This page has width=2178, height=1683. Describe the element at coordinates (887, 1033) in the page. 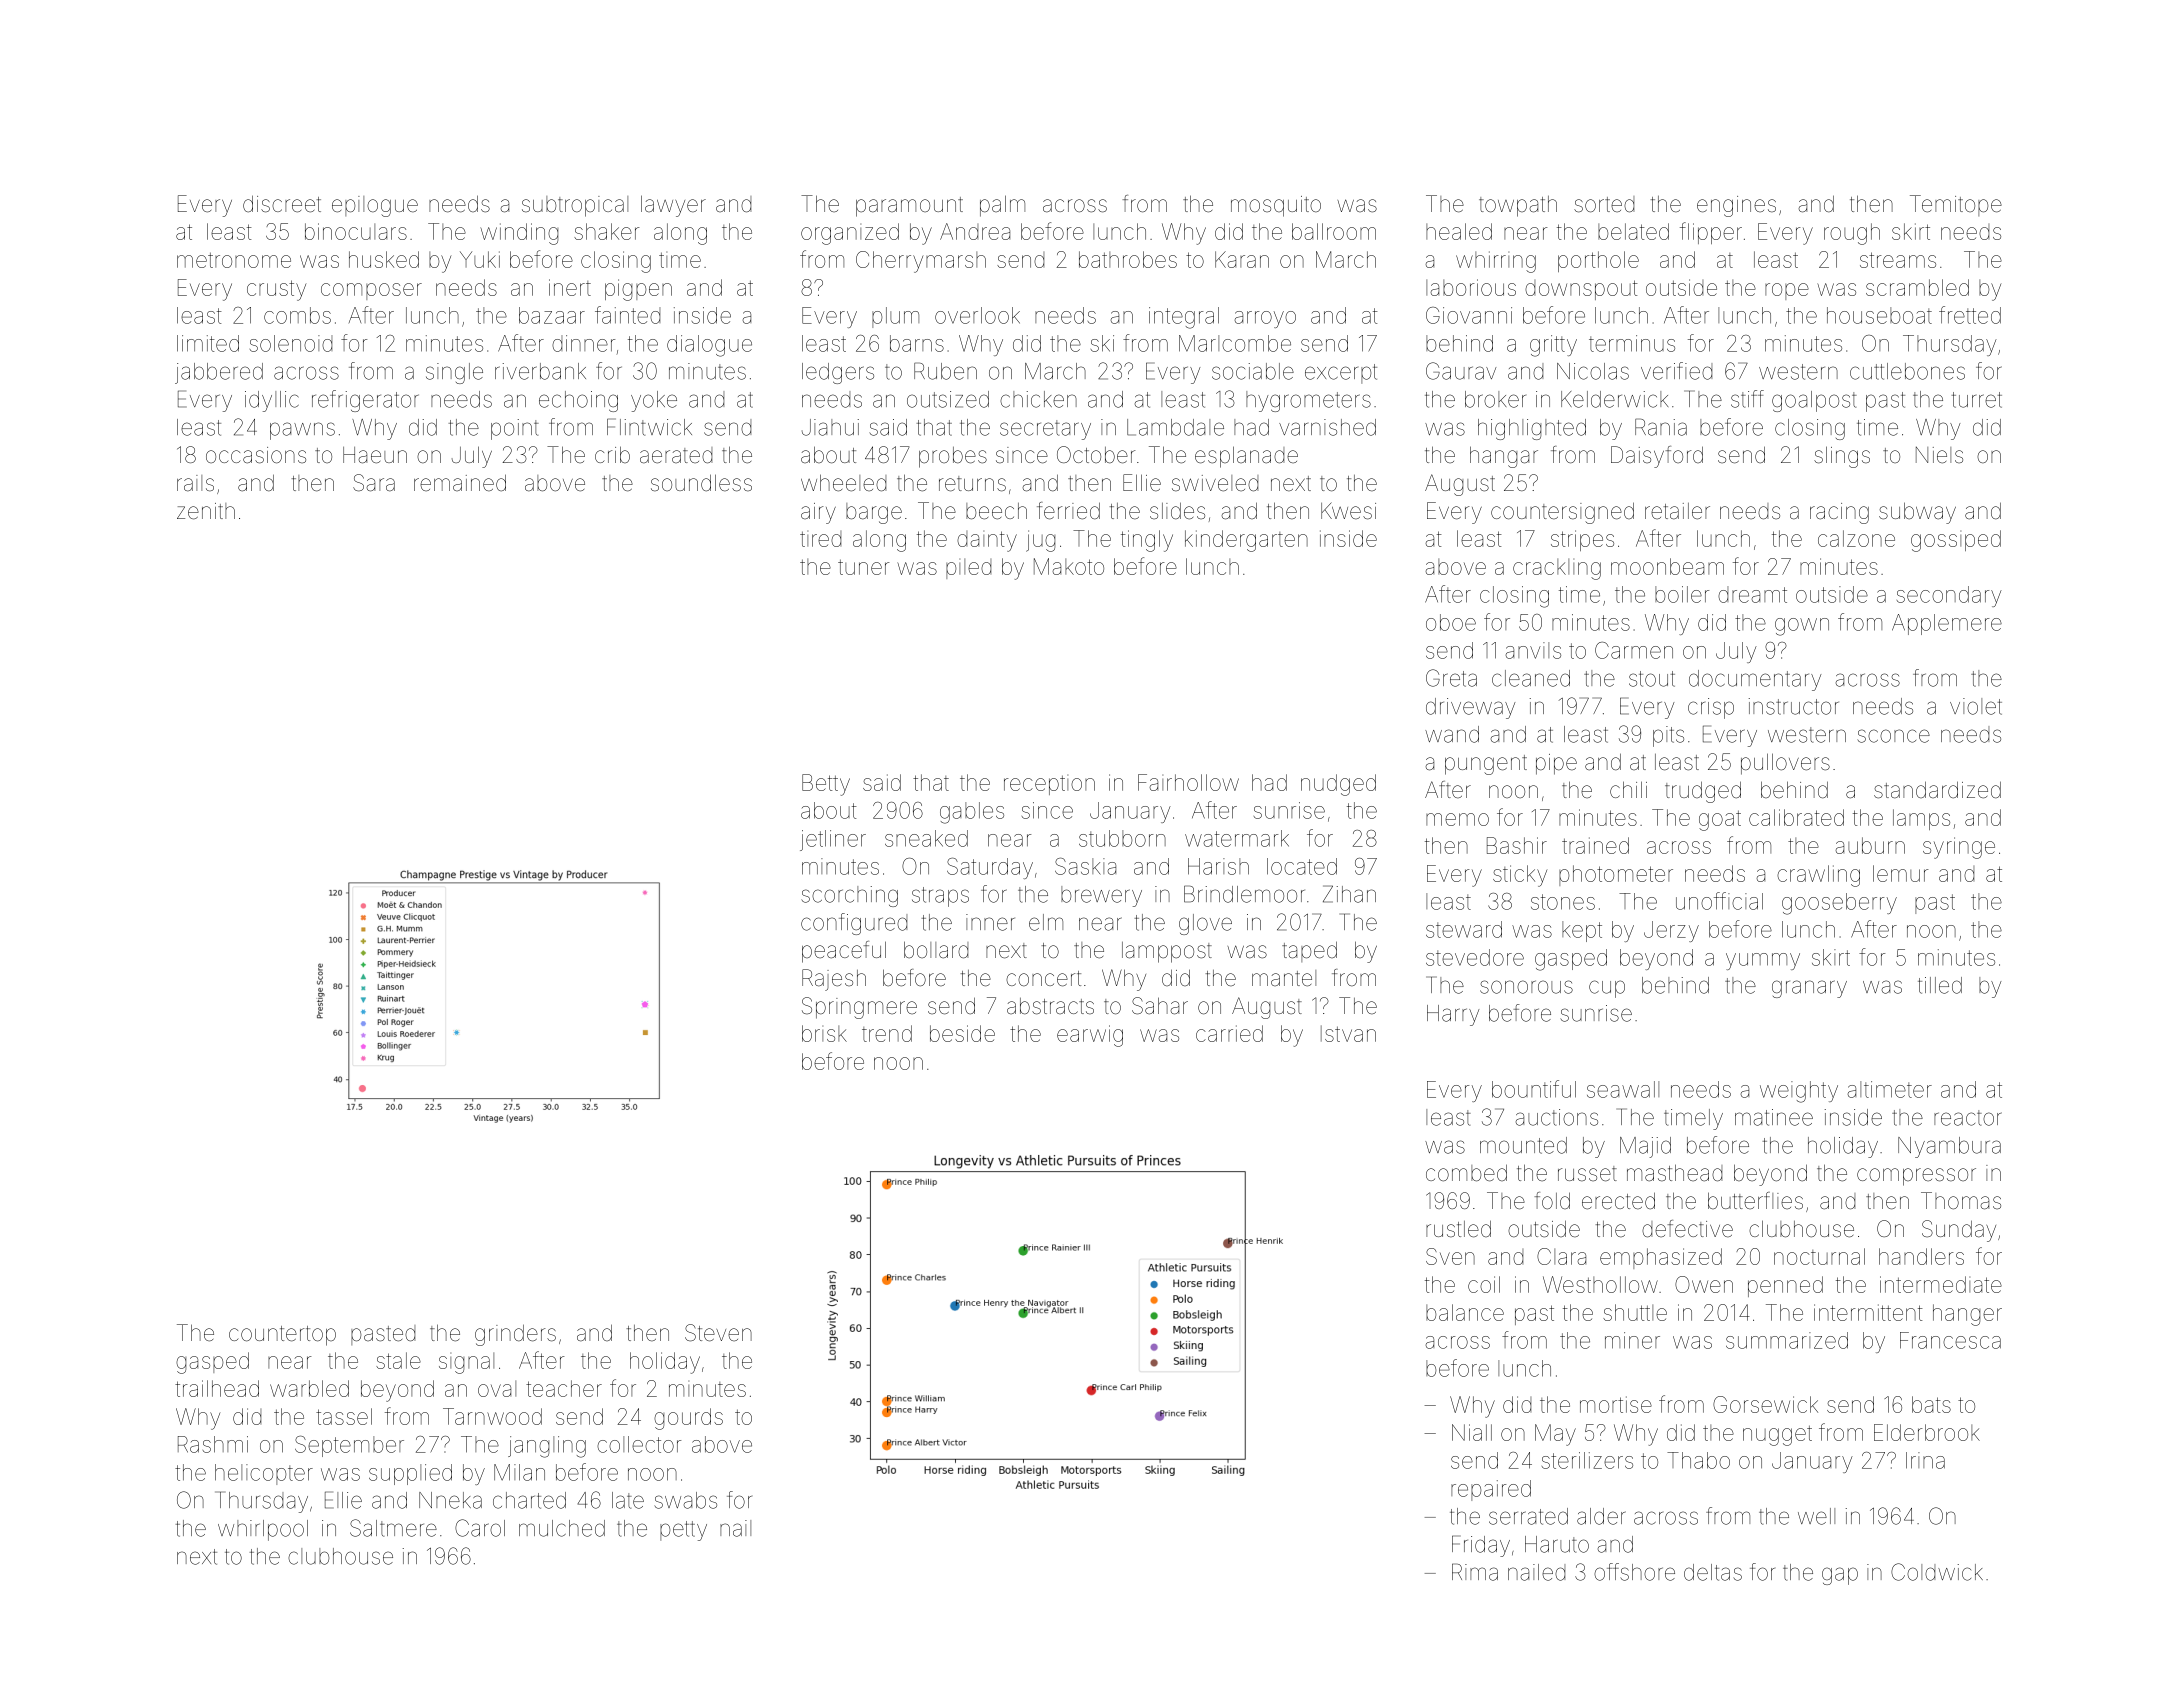

I see `trend` at that location.
